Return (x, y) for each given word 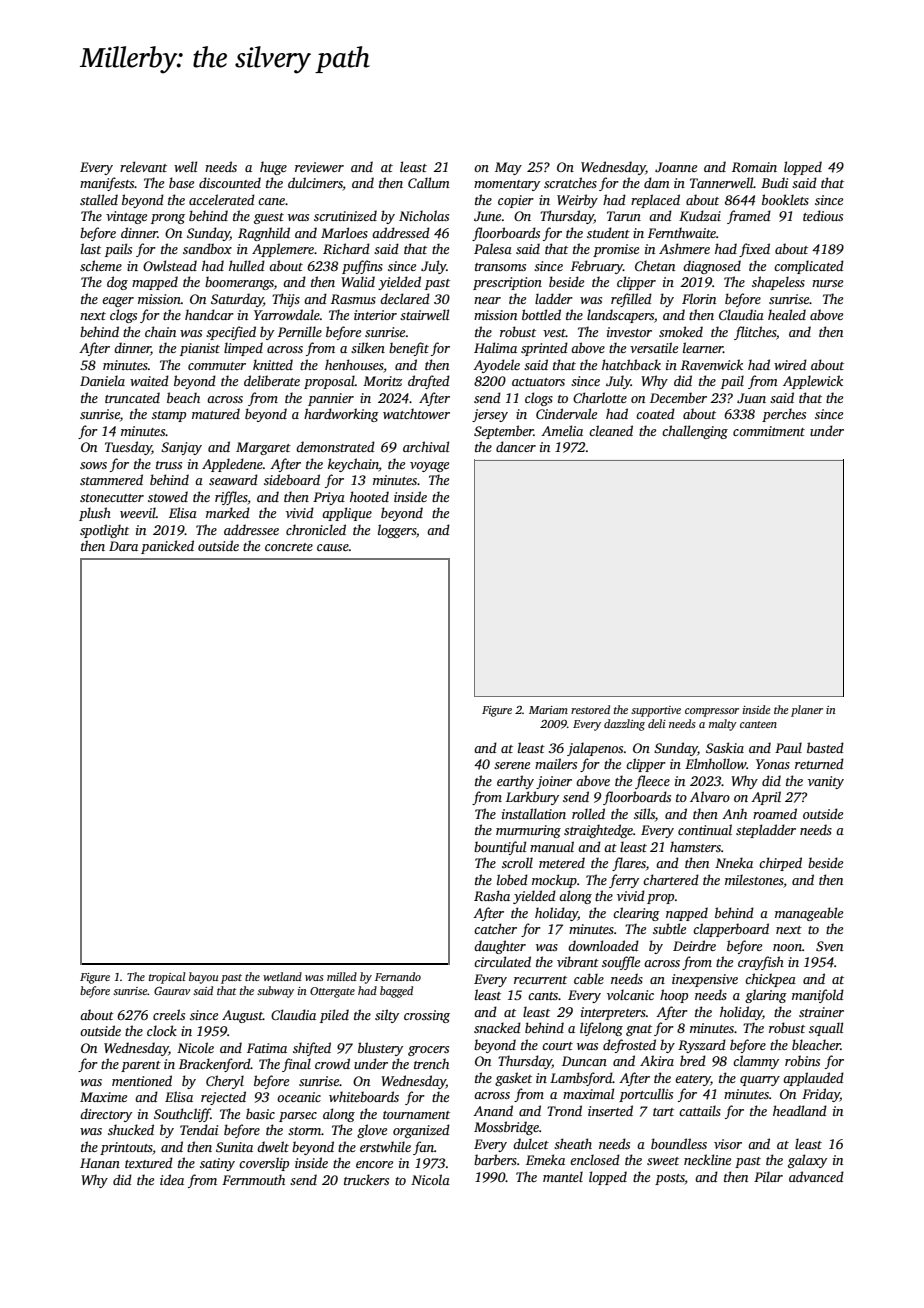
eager (118, 302)
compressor (712, 712)
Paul (788, 747)
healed (787, 314)
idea (172, 1179)
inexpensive (705, 980)
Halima (495, 347)
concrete (289, 547)
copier (516, 201)
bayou (203, 978)
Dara (123, 546)
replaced (655, 201)
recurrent (540, 980)
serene (512, 765)
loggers (397, 531)
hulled (247, 265)
